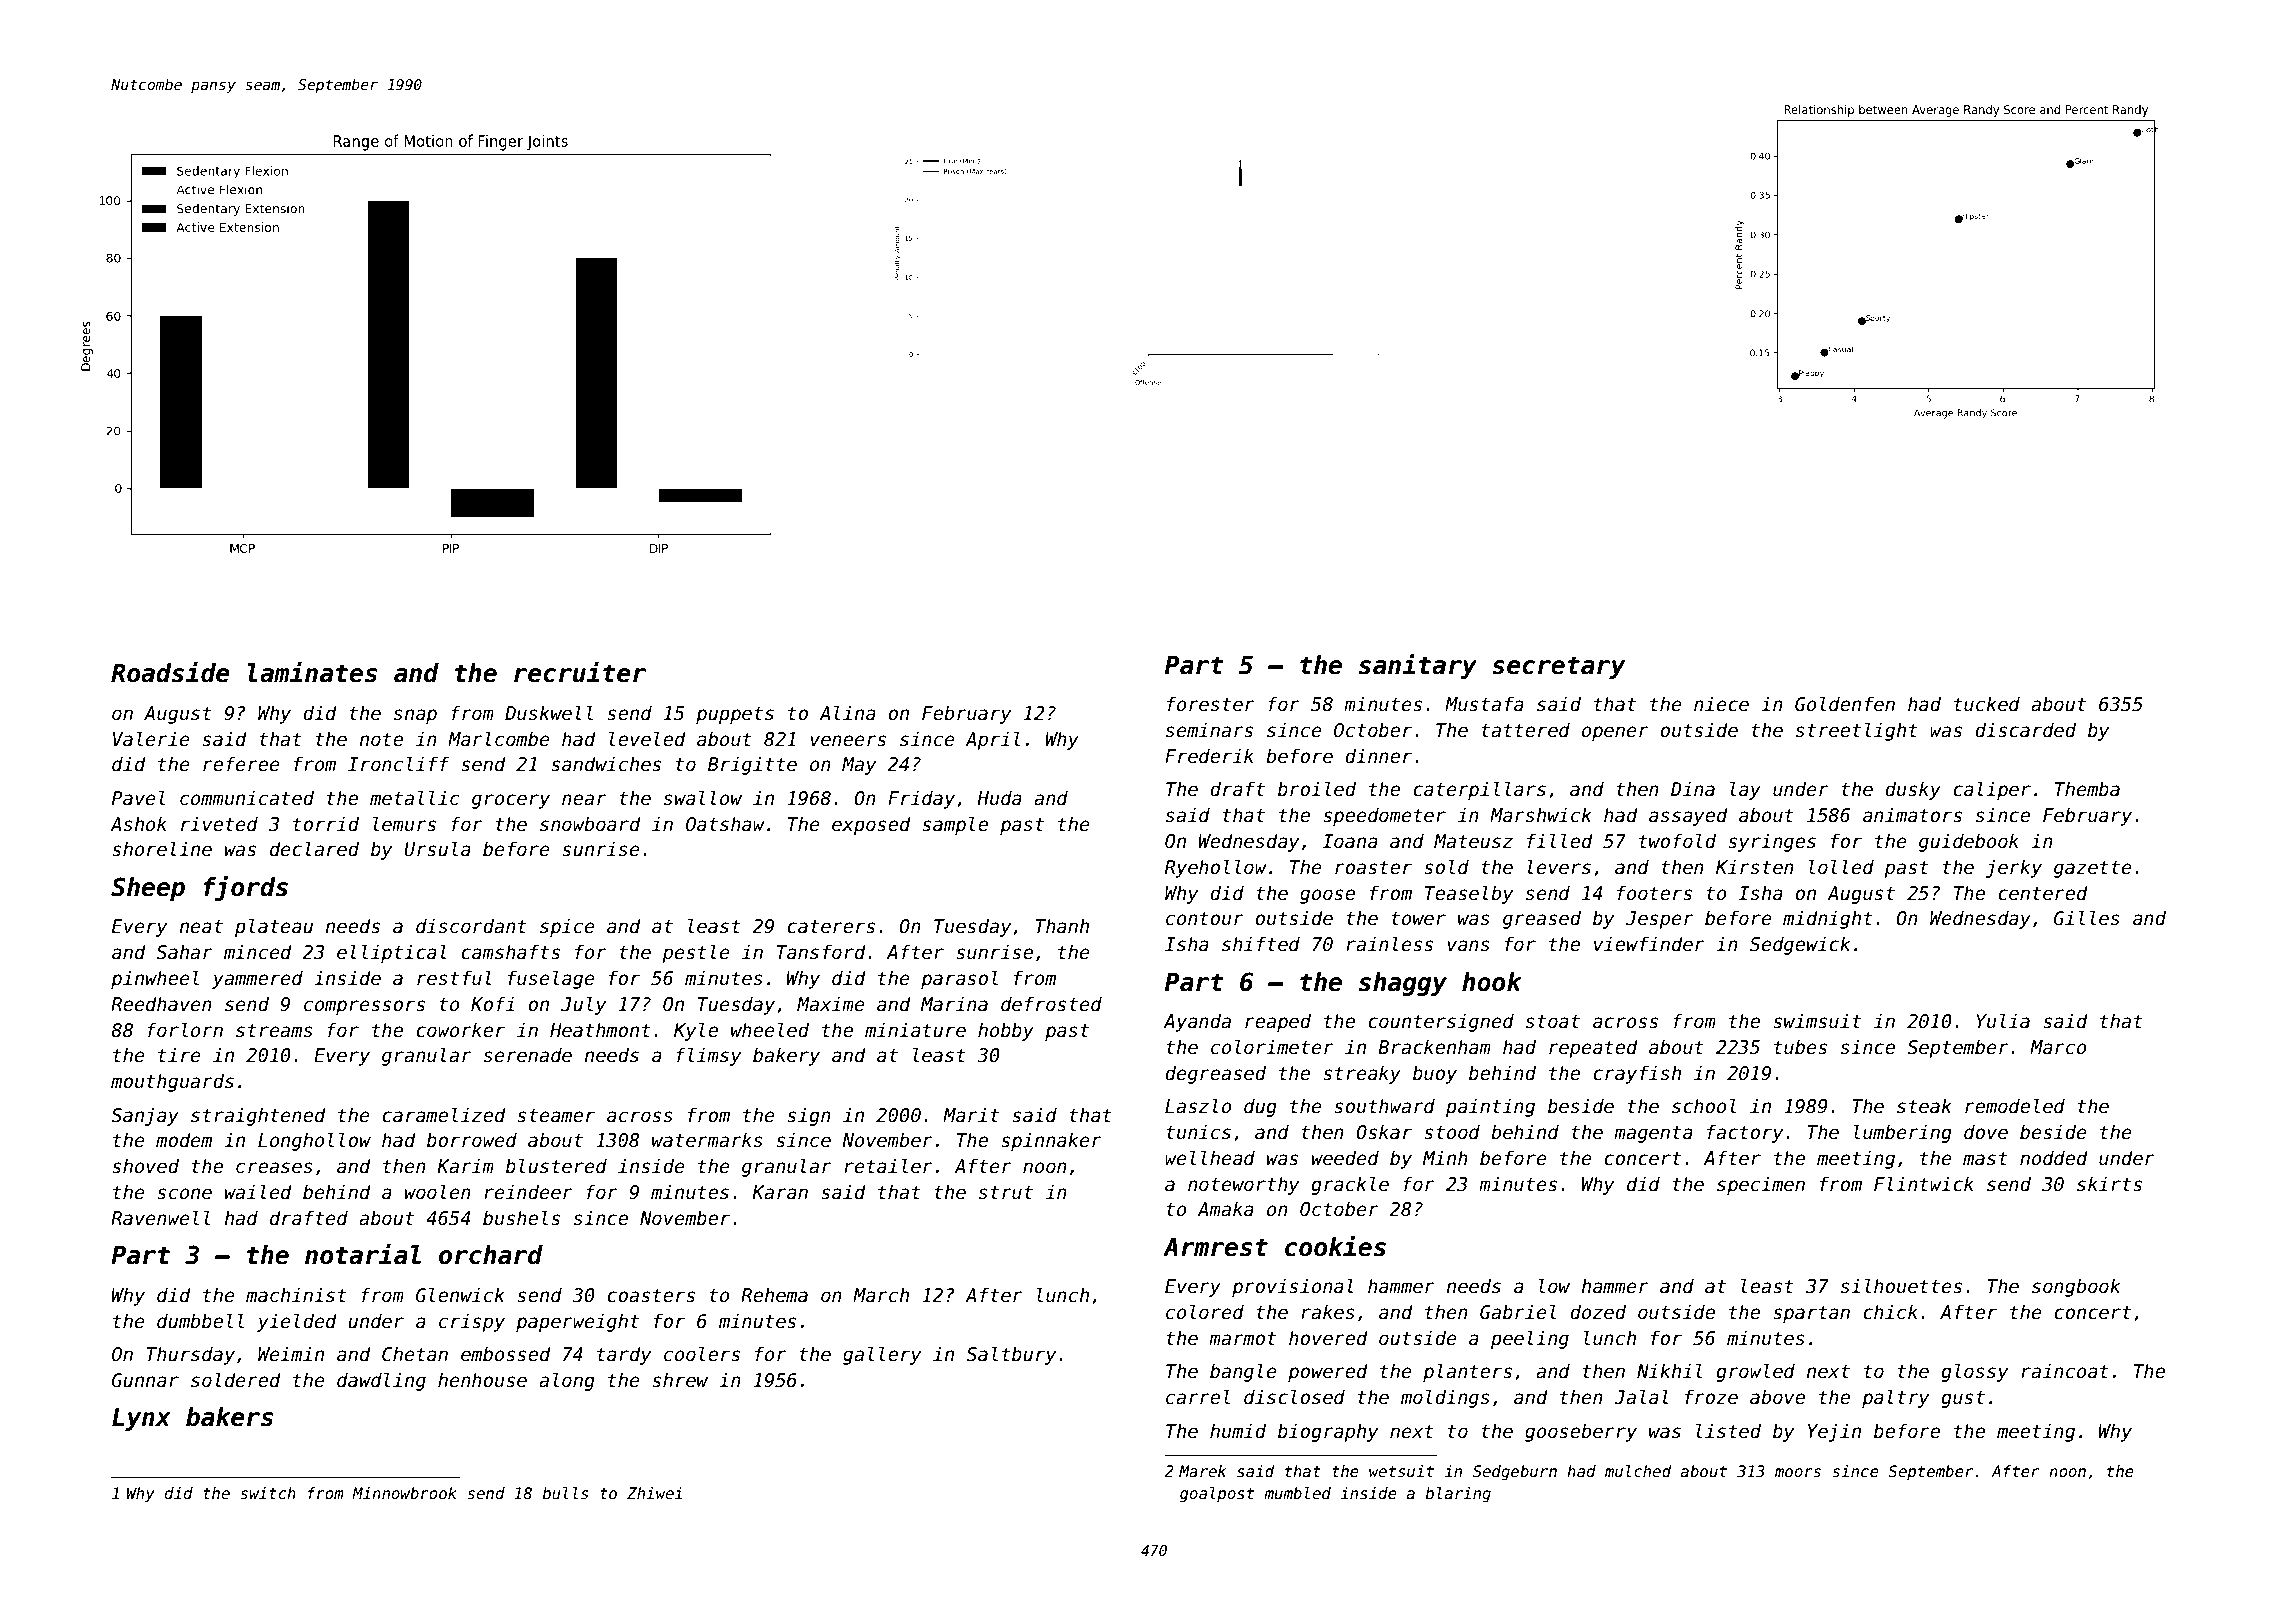  Describe the element at coordinates (1755, 867) in the screenshot. I see `Kirsten` at that location.
